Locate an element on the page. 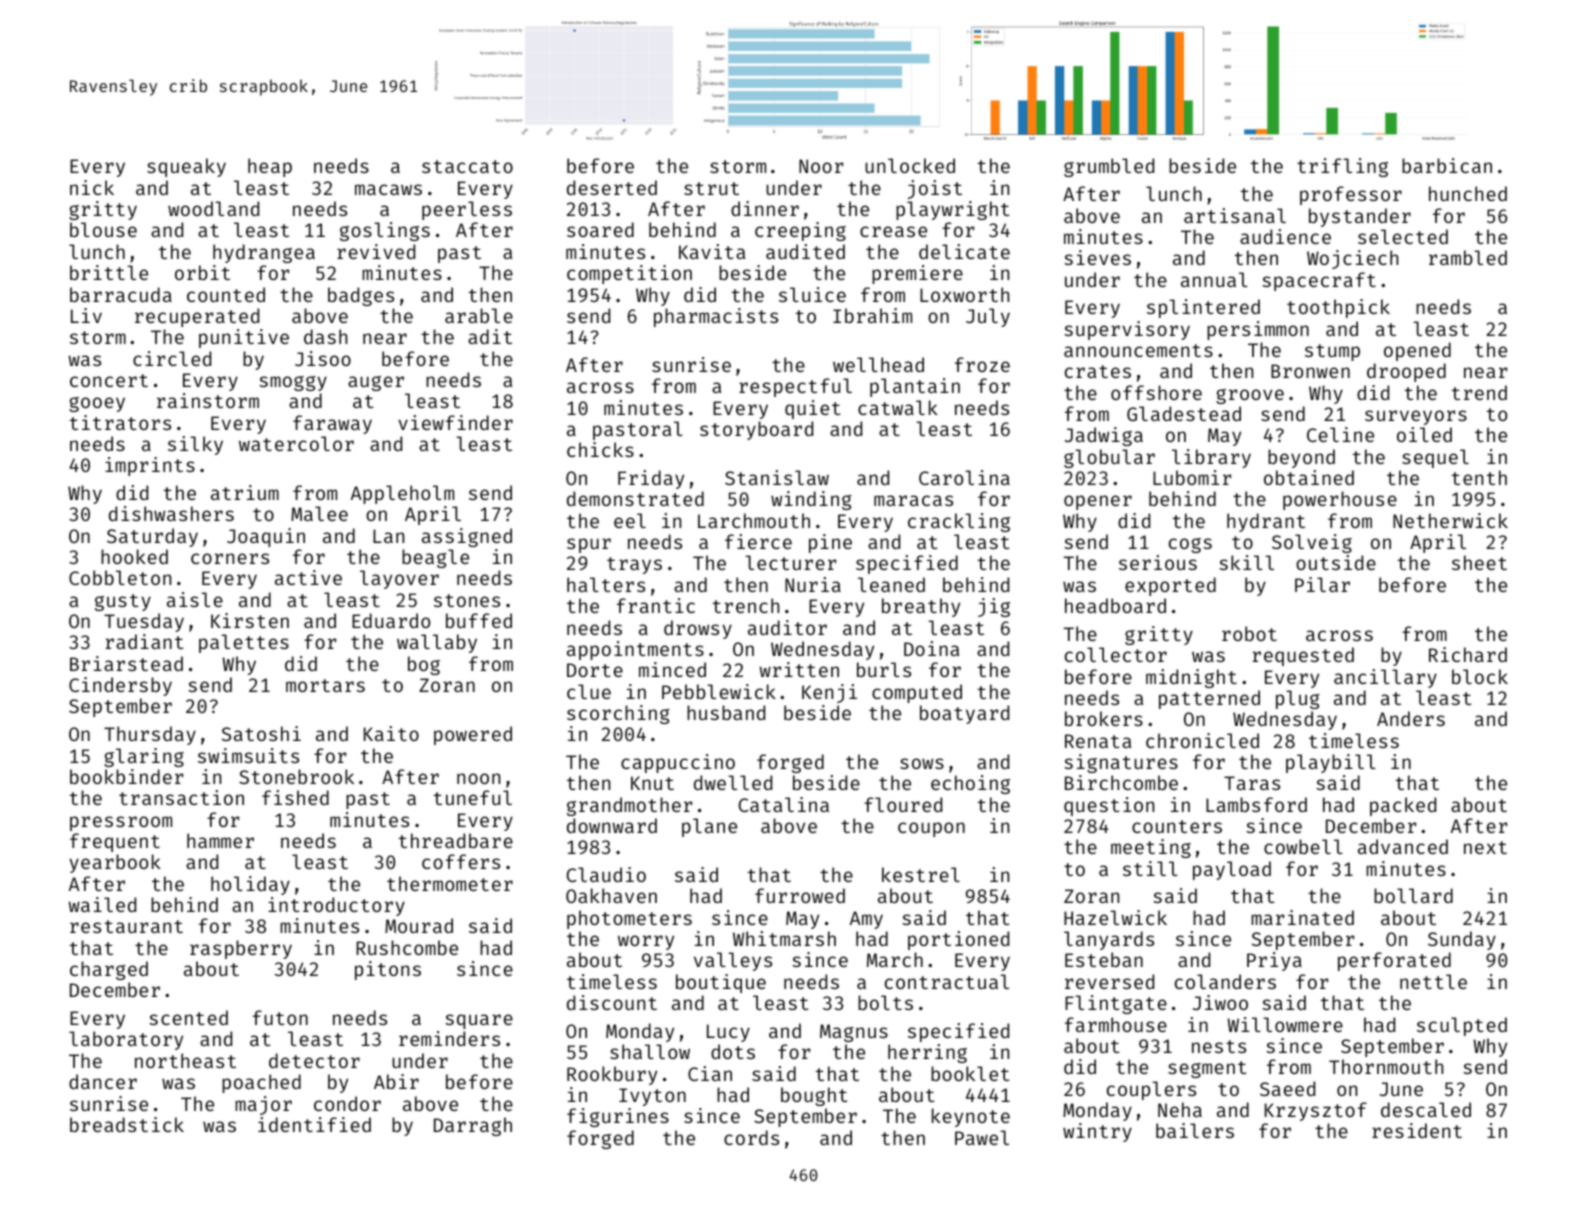  stump is located at coordinates (1332, 352).
